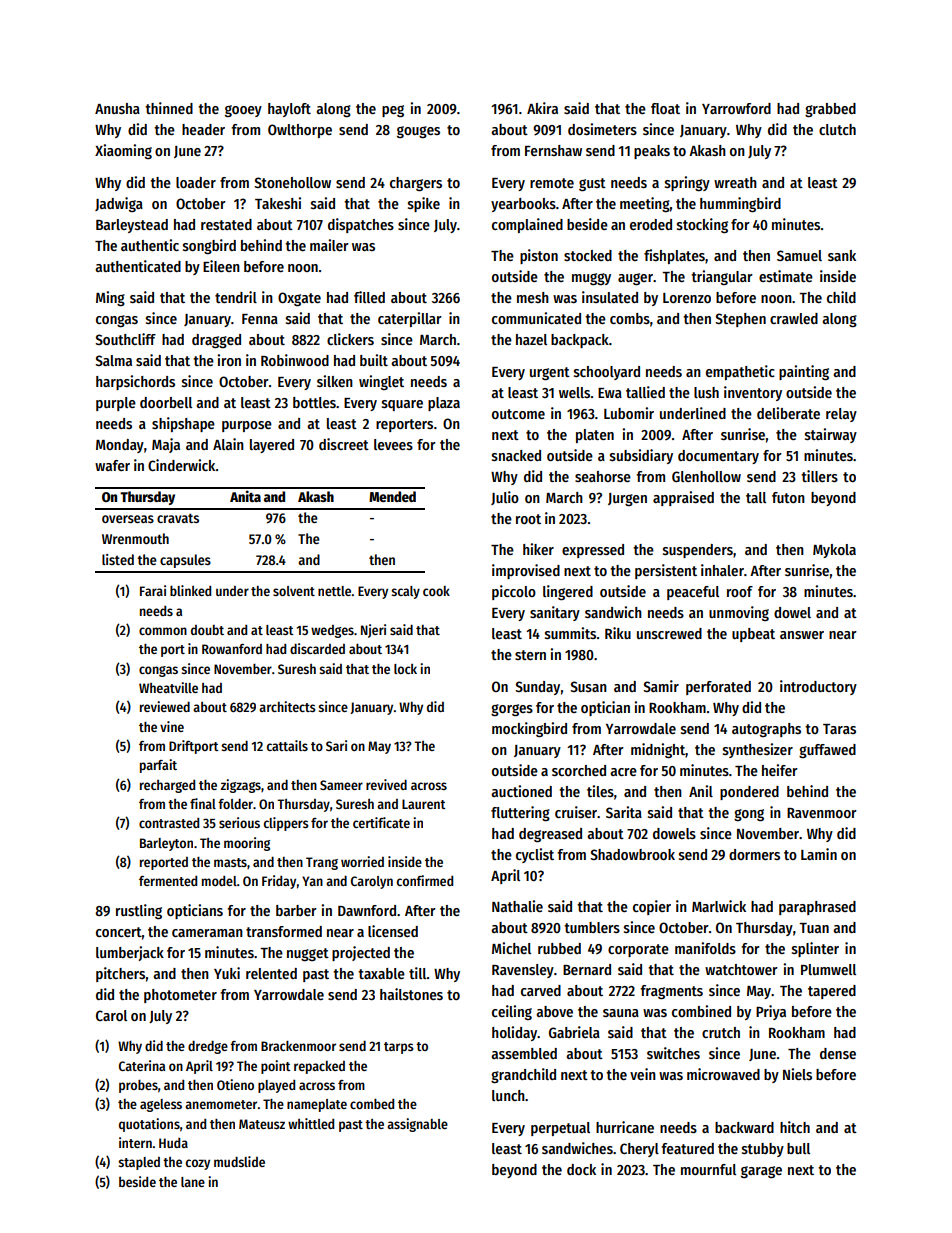 This page has height=1233, width=952. Describe the element at coordinates (172, 726) in the page. I see `vine` at that location.
